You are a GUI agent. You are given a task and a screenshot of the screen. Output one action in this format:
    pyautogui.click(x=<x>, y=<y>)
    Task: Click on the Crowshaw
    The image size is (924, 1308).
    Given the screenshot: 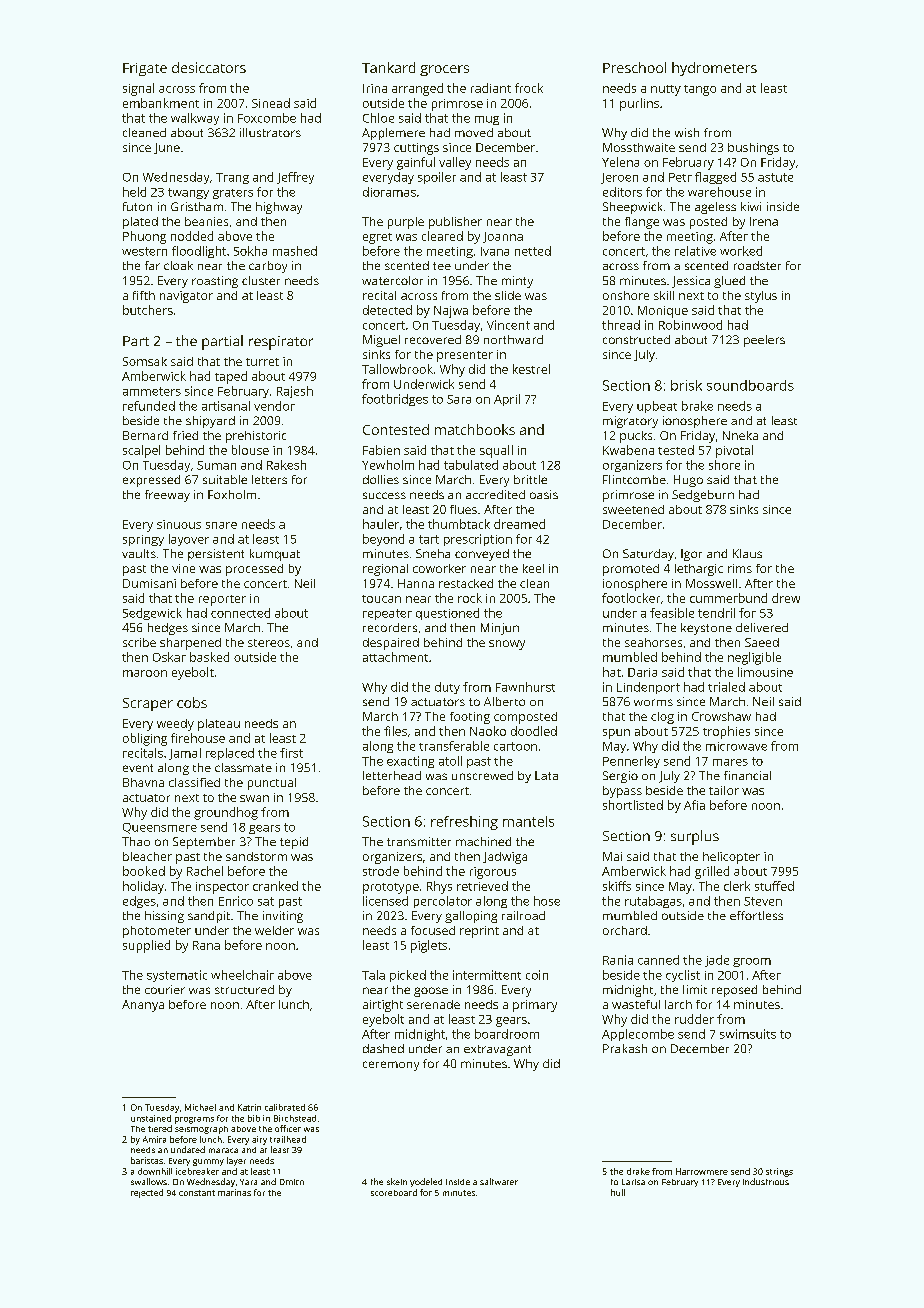 What is the action you would take?
    pyautogui.click(x=721, y=716)
